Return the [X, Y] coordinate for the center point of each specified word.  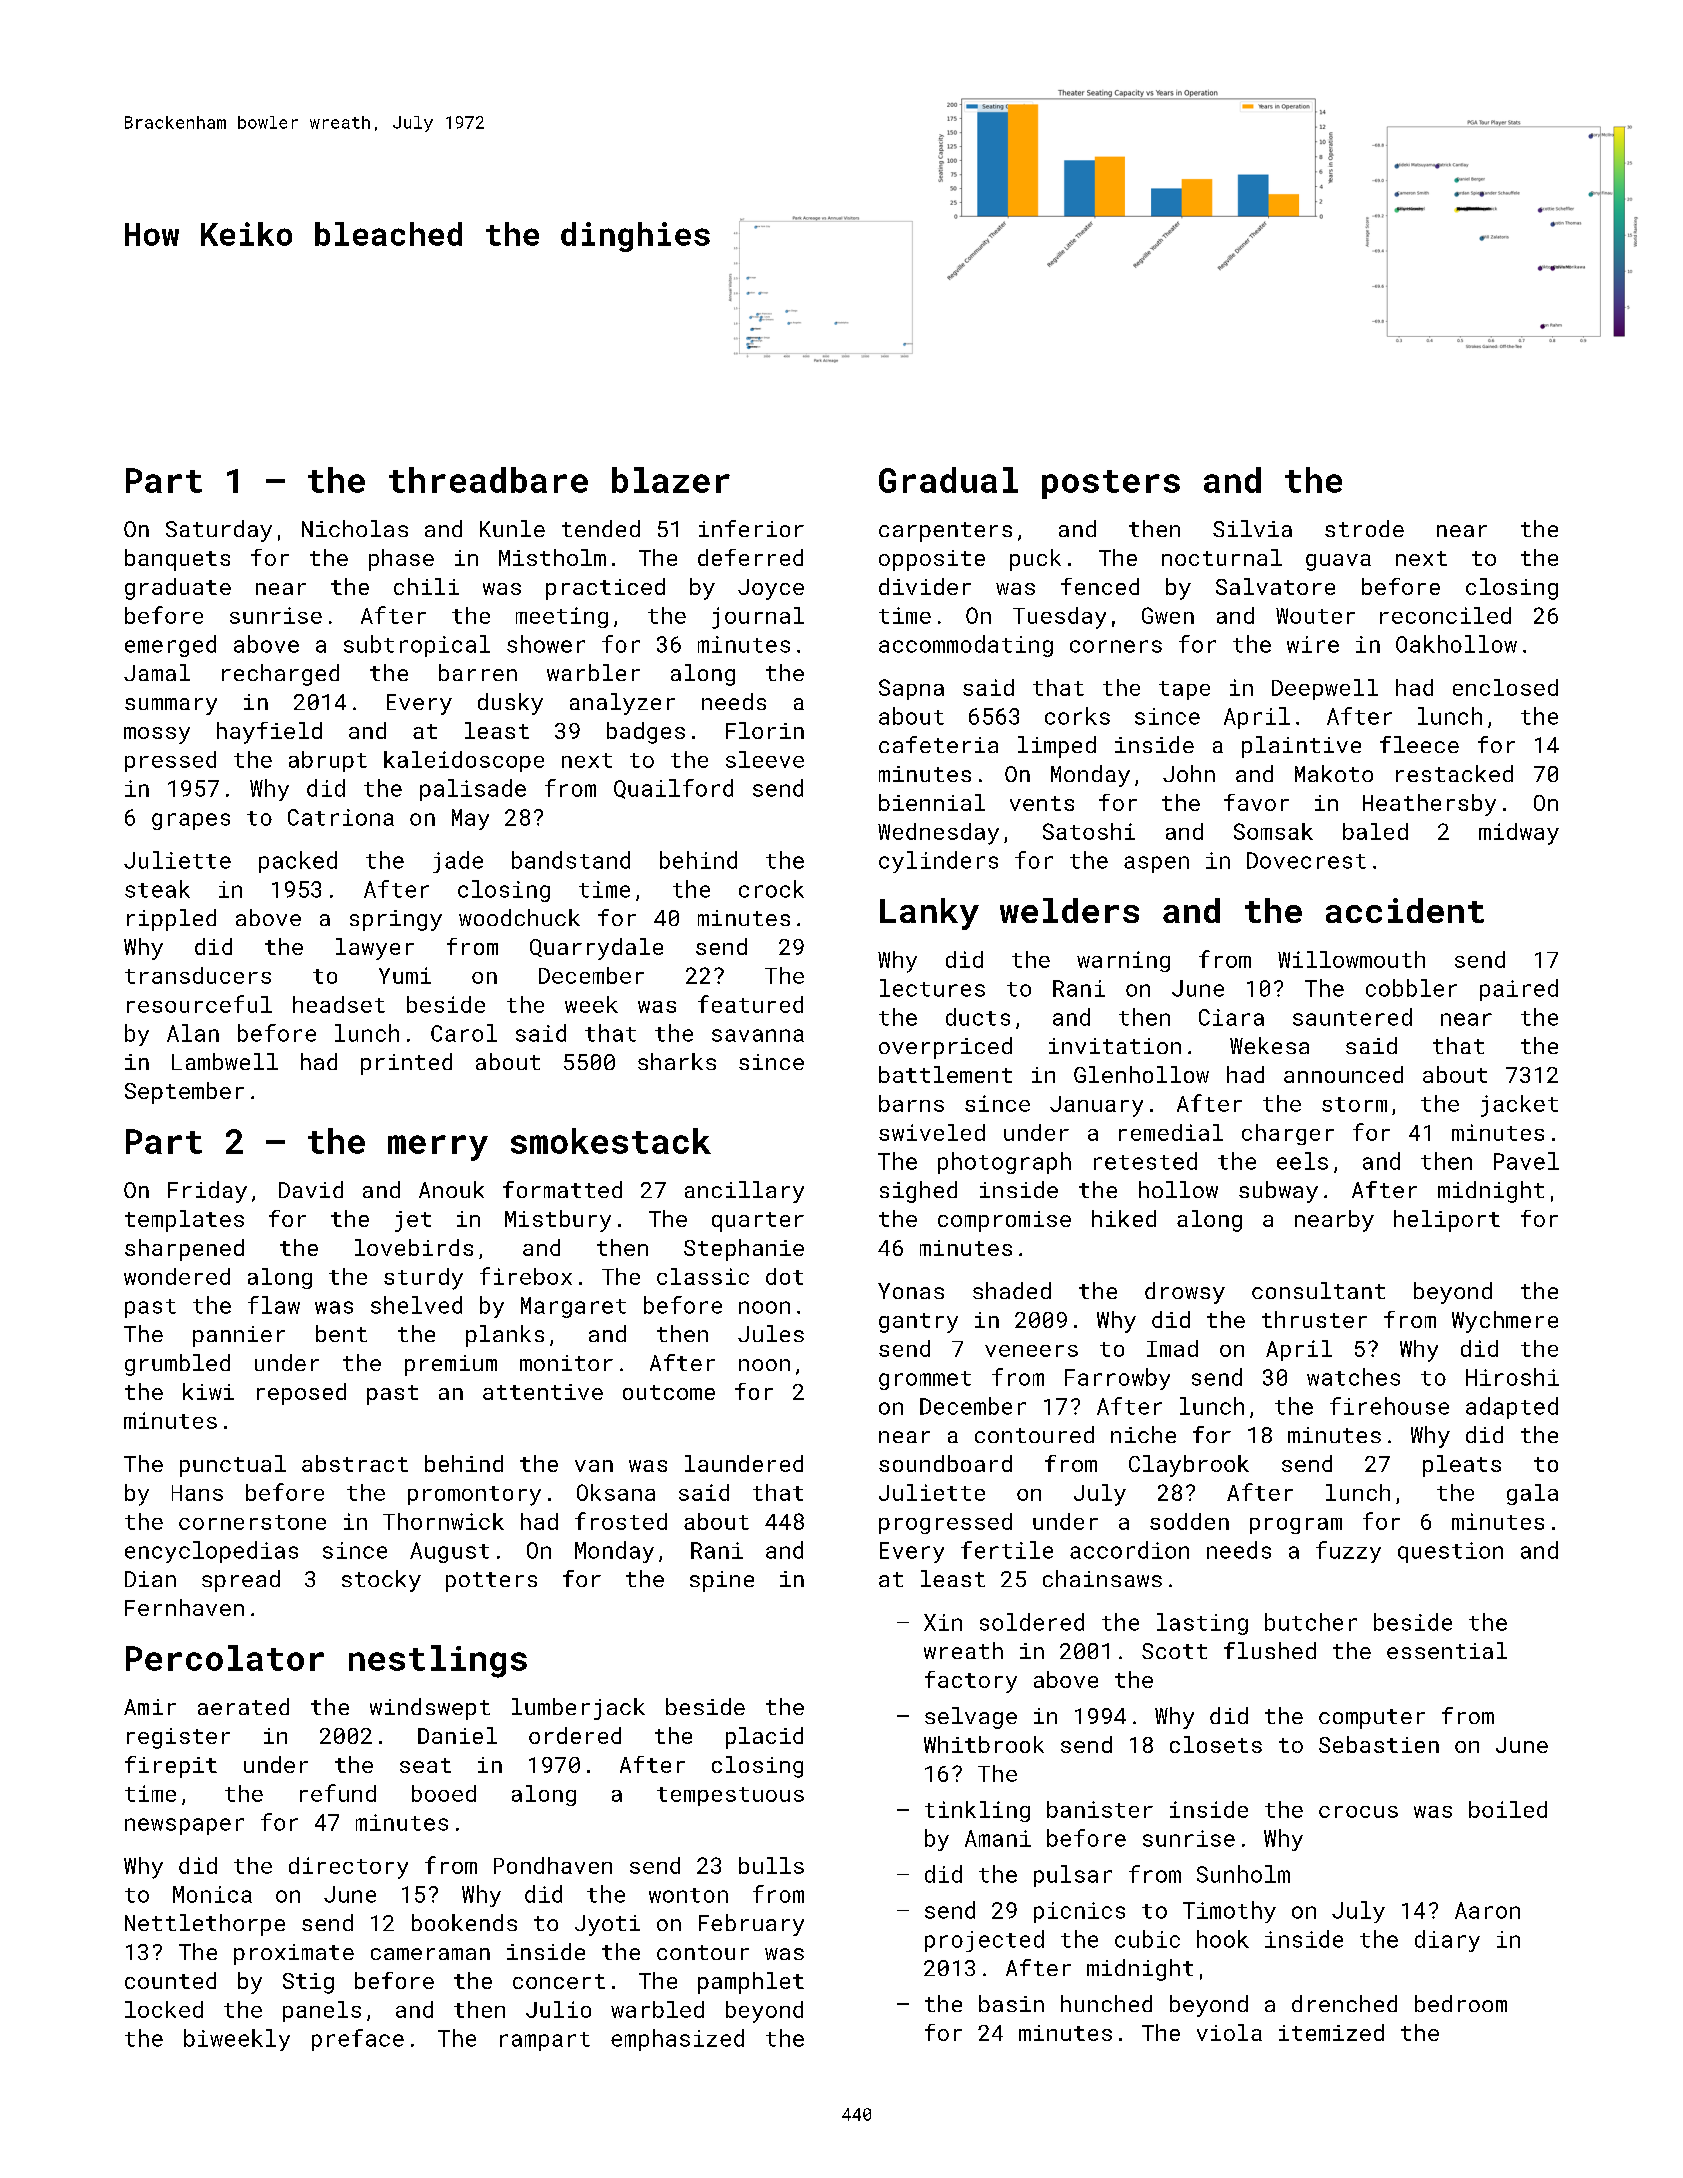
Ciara [1231, 1017]
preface [358, 2040]
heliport [1447, 1221]
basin [1011, 2003]
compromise [1004, 1221]
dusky [510, 704]
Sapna [911, 689]
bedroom [1461, 2003]
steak [157, 889]
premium [451, 1365]
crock [771, 889]
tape [1184, 690]
